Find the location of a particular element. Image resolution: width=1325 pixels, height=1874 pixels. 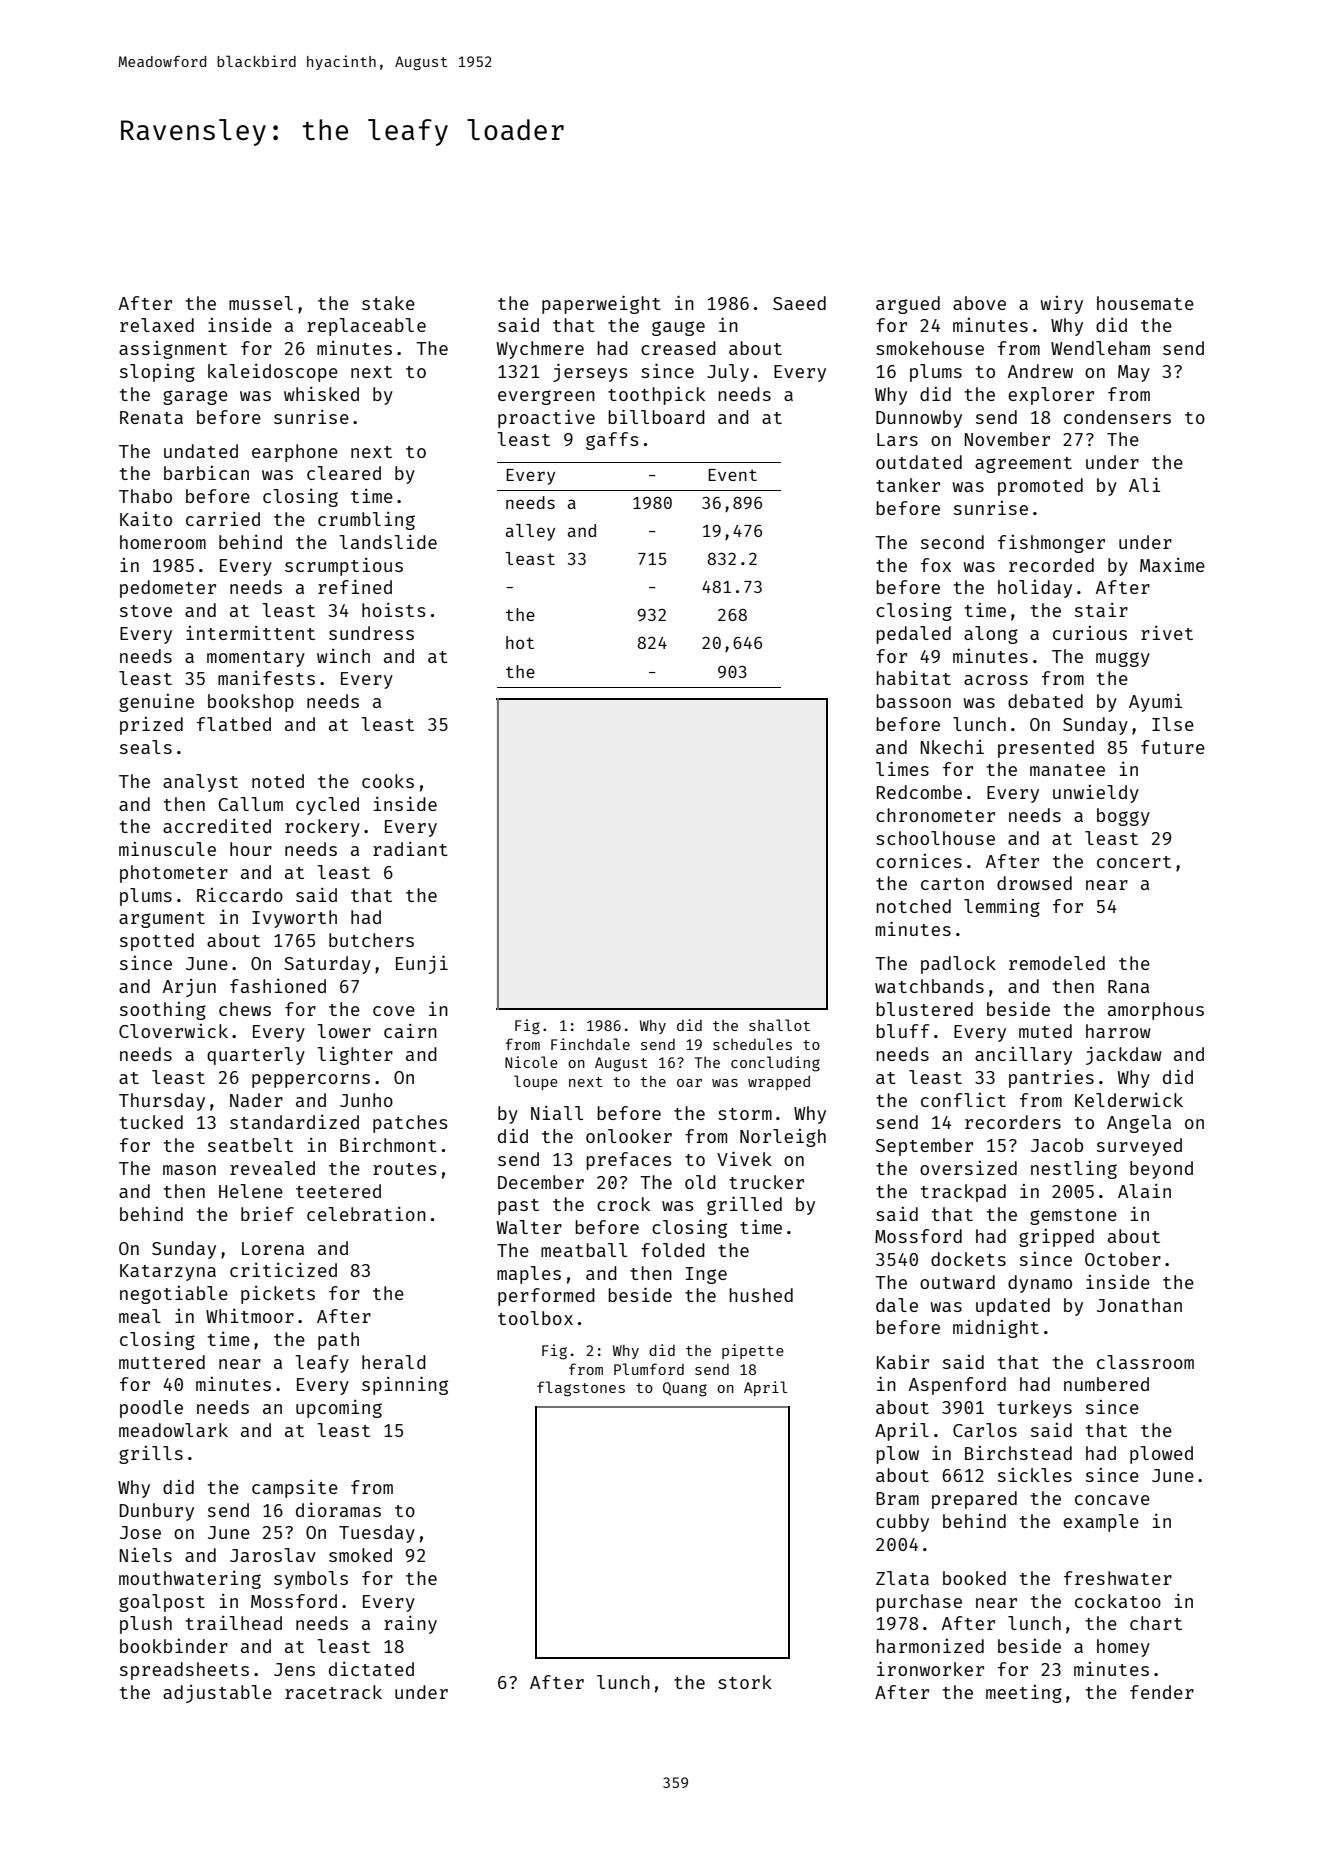

shallot is located at coordinates (779, 1025).
